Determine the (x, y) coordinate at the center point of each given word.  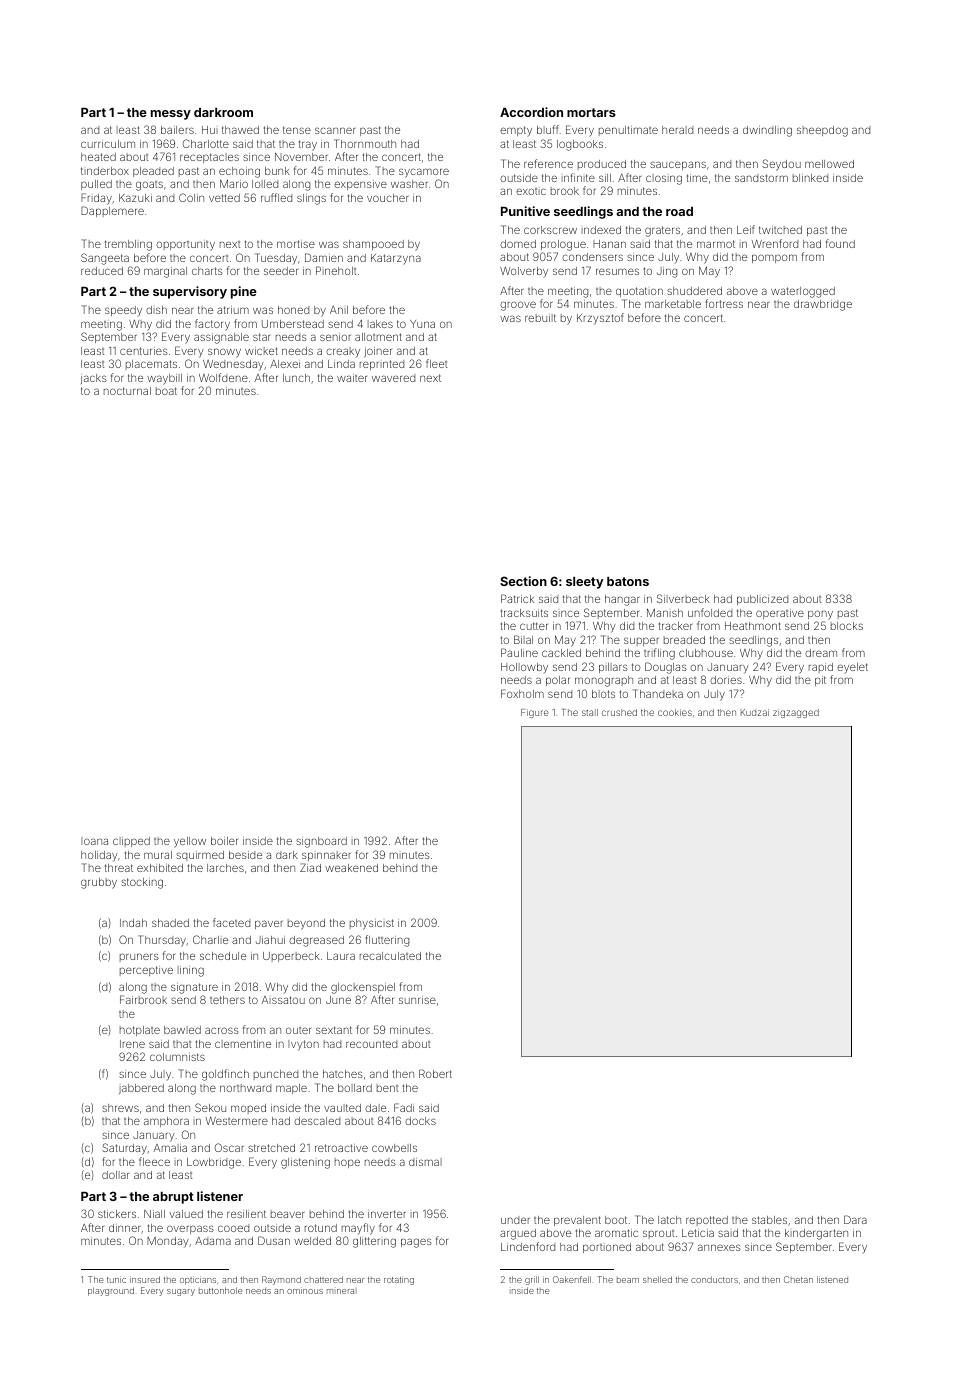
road (679, 211)
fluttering (387, 941)
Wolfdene (223, 377)
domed (518, 244)
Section (523, 581)
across (222, 1030)
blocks (847, 626)
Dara (855, 1219)
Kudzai (755, 712)
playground (111, 1291)
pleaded (153, 172)
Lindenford (528, 1246)
